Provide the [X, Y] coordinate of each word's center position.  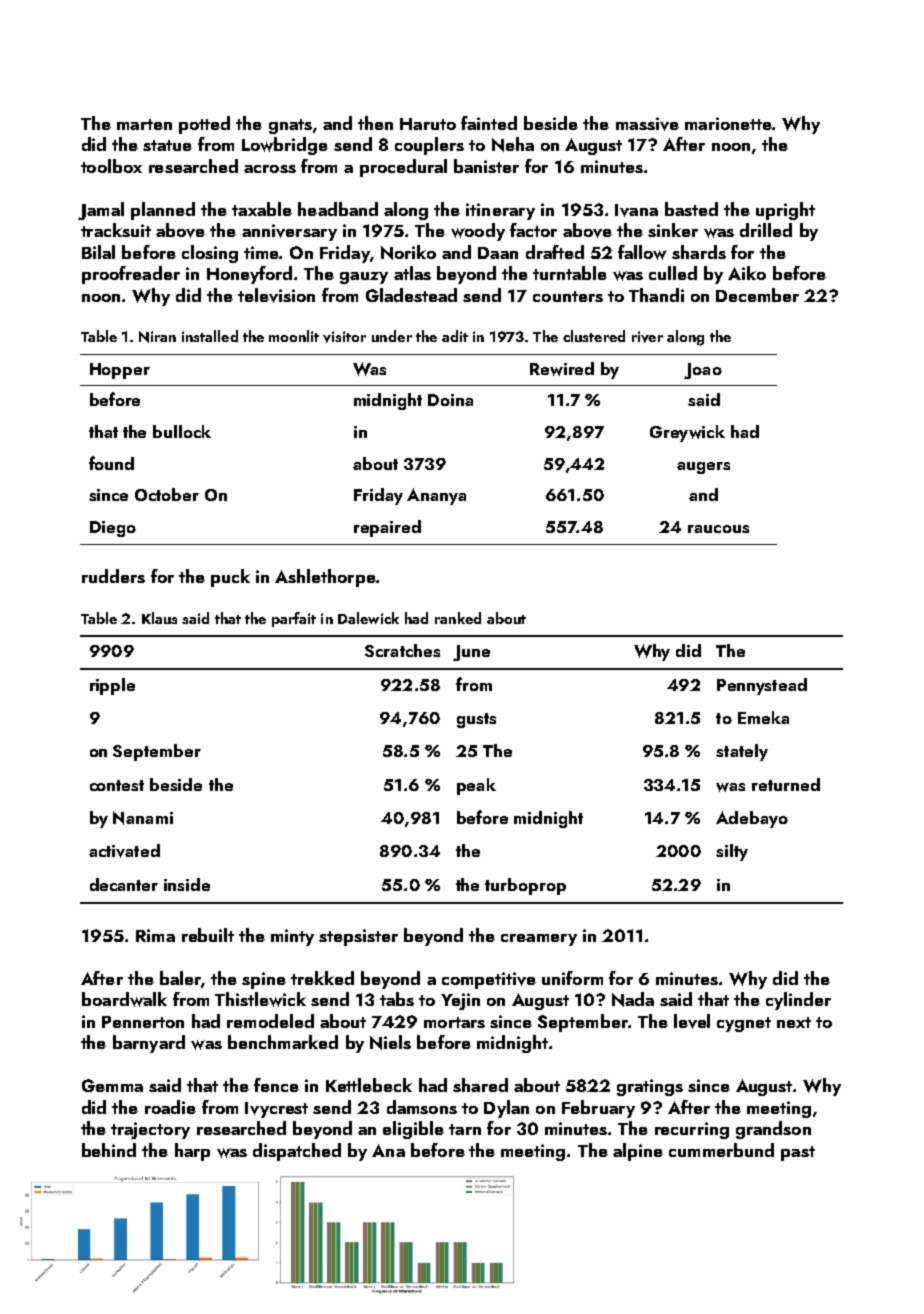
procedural [403, 168]
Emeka [763, 717]
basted [691, 209]
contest [117, 785]
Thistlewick [260, 999]
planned [163, 211]
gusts [476, 720]
